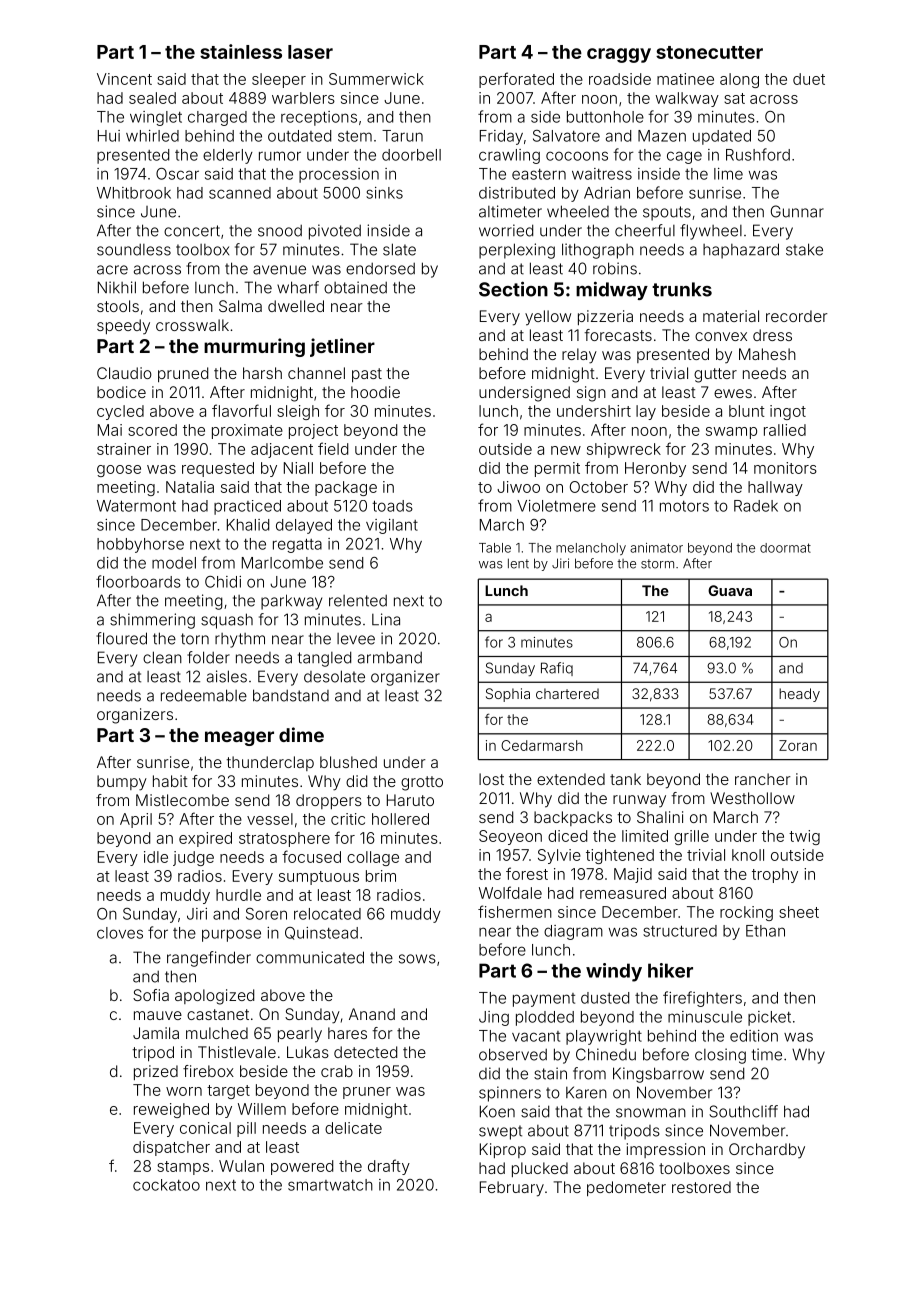 The image size is (924, 1308). Describe the element at coordinates (140, 545) in the screenshot. I see `hobbyhorse` at that location.
